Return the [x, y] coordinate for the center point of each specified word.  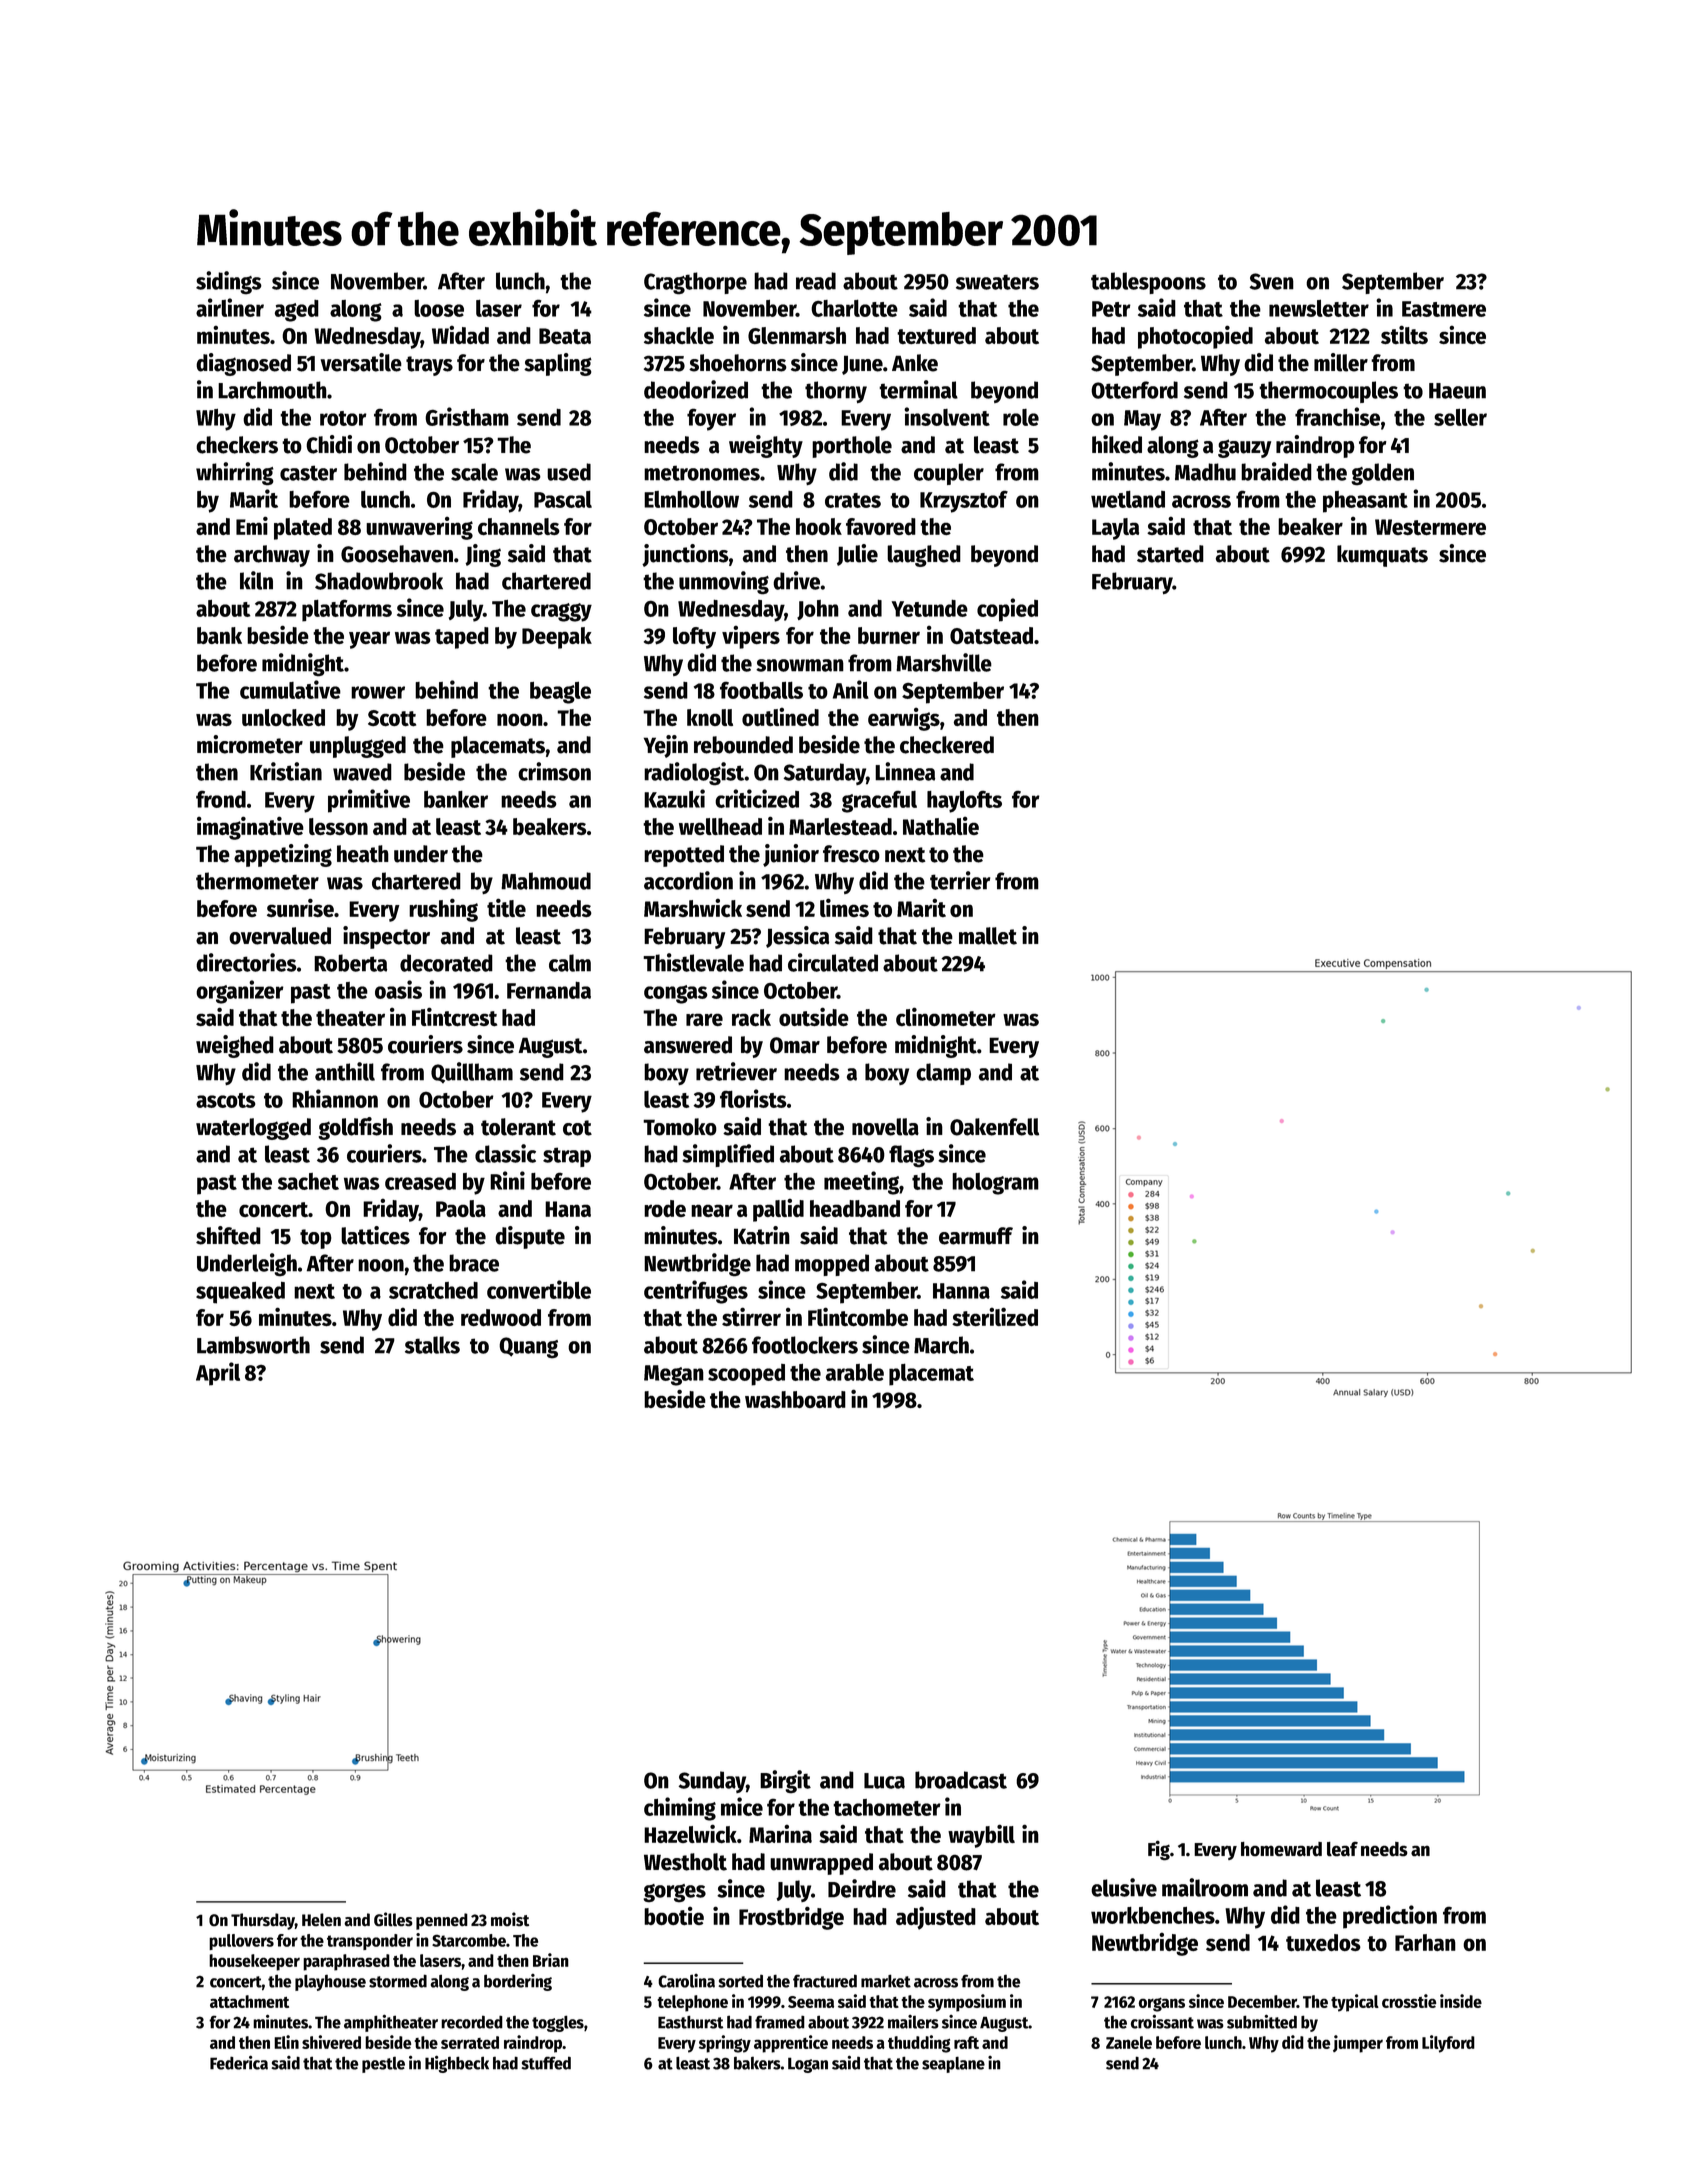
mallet [988, 936]
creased [420, 1181]
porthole [852, 447]
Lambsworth [253, 1345]
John [818, 610]
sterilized [995, 1317]
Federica [239, 2062]
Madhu [1205, 472]
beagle [560, 693]
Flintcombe [858, 1317]
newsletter [1319, 308]
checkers [237, 445]
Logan [808, 2065]
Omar [795, 1045]
